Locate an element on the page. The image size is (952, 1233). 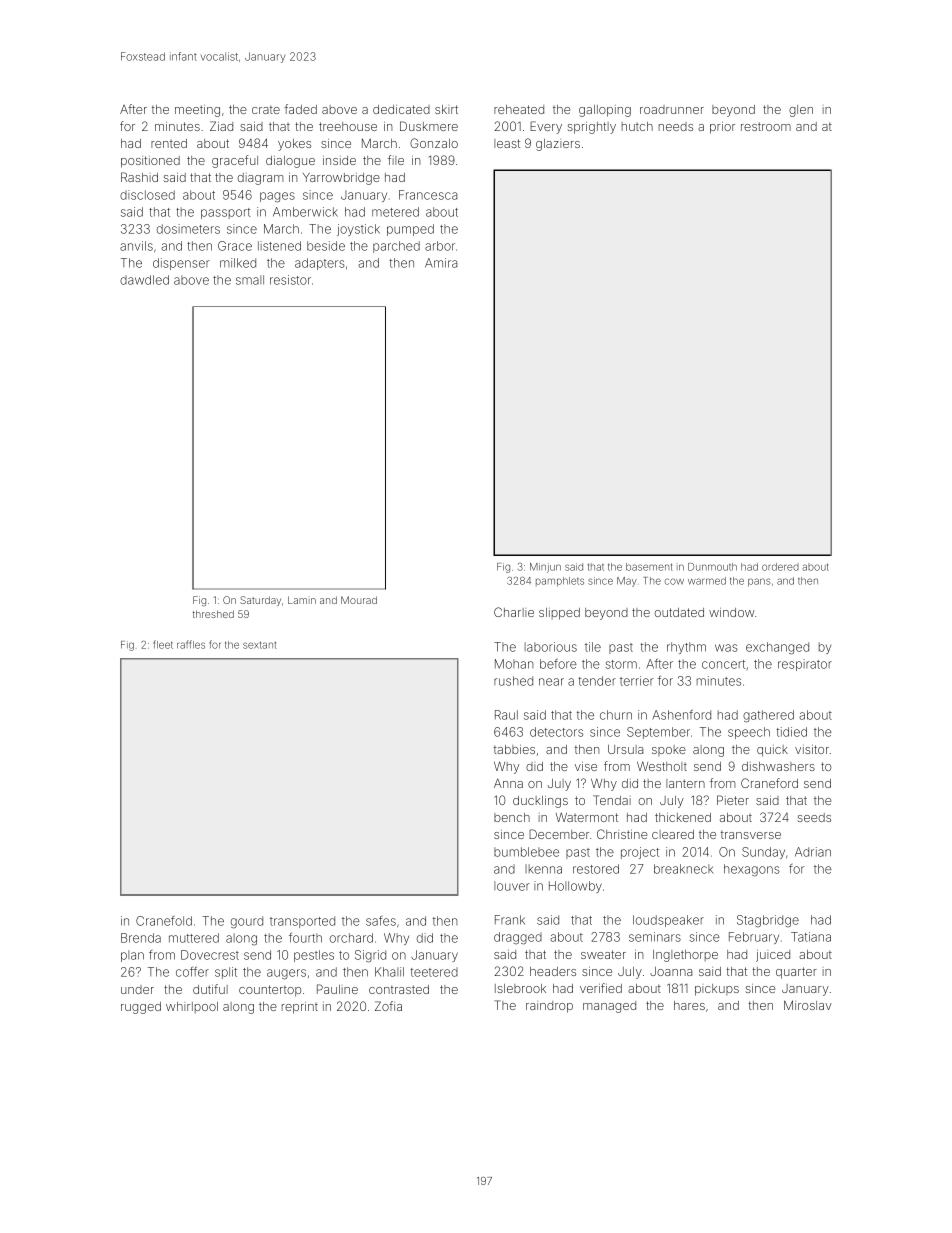
whirlpool is located at coordinates (192, 1007).
